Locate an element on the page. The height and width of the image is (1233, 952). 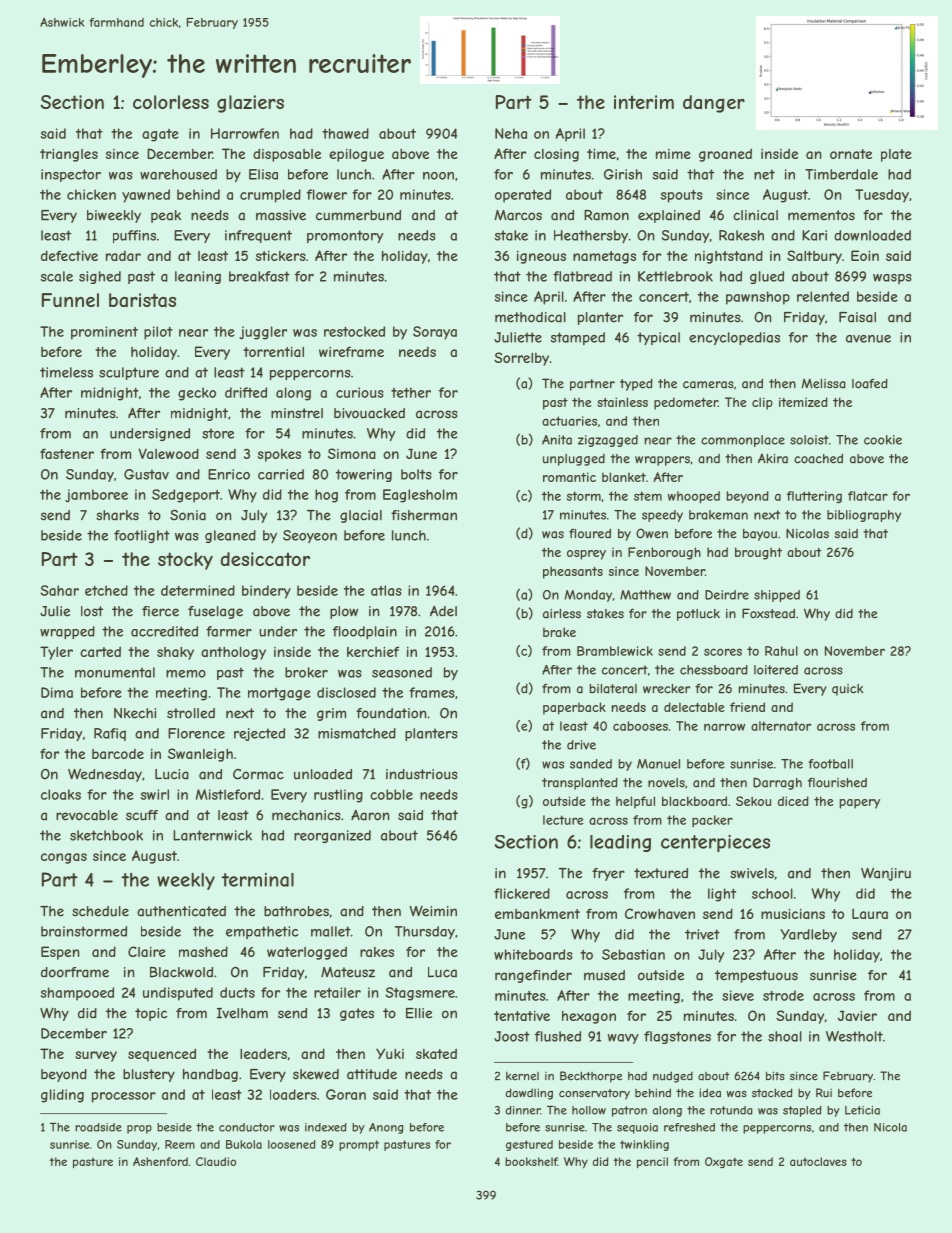
plate is located at coordinates (896, 155).
